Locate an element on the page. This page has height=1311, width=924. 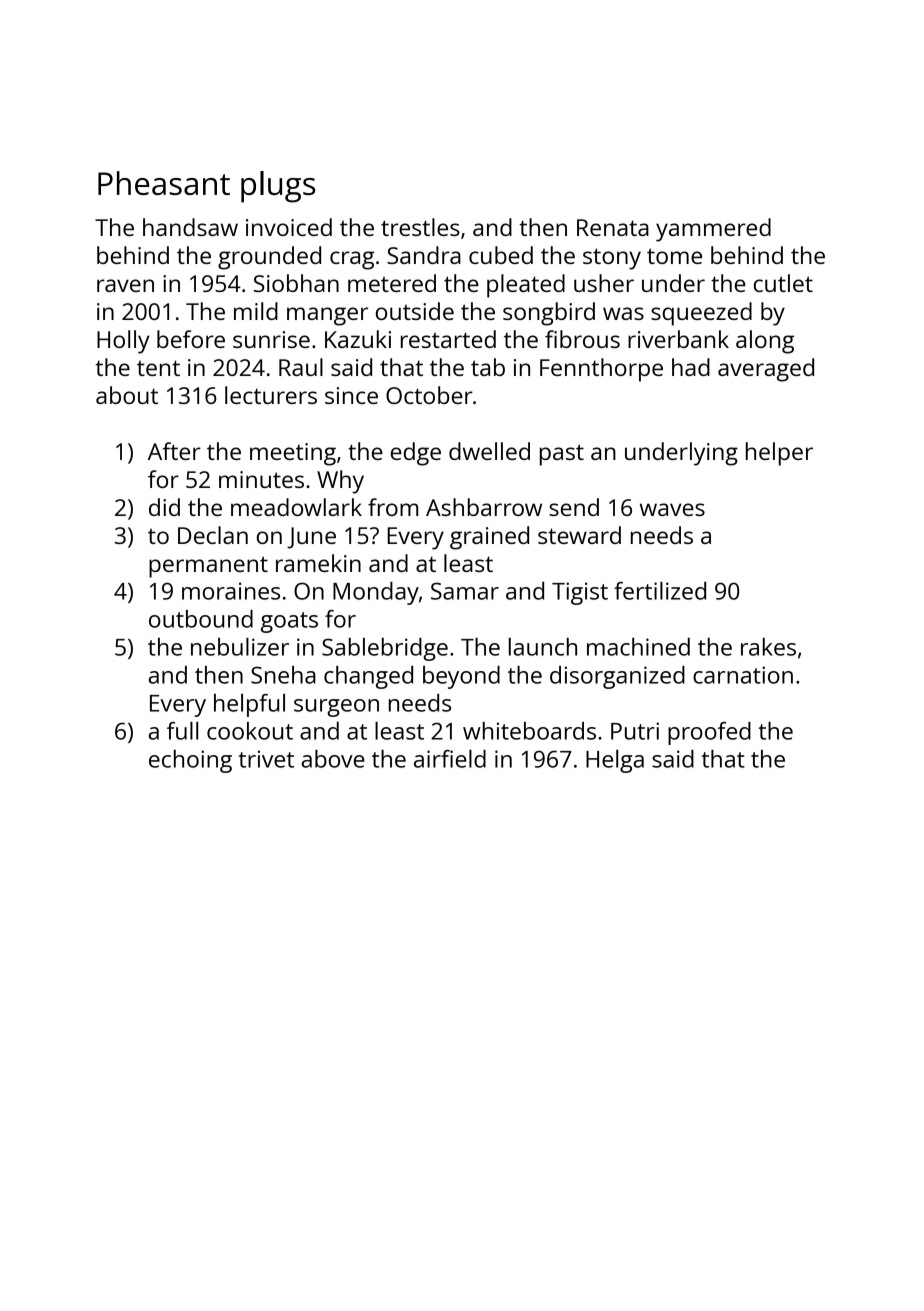
yammered is located at coordinates (713, 230).
